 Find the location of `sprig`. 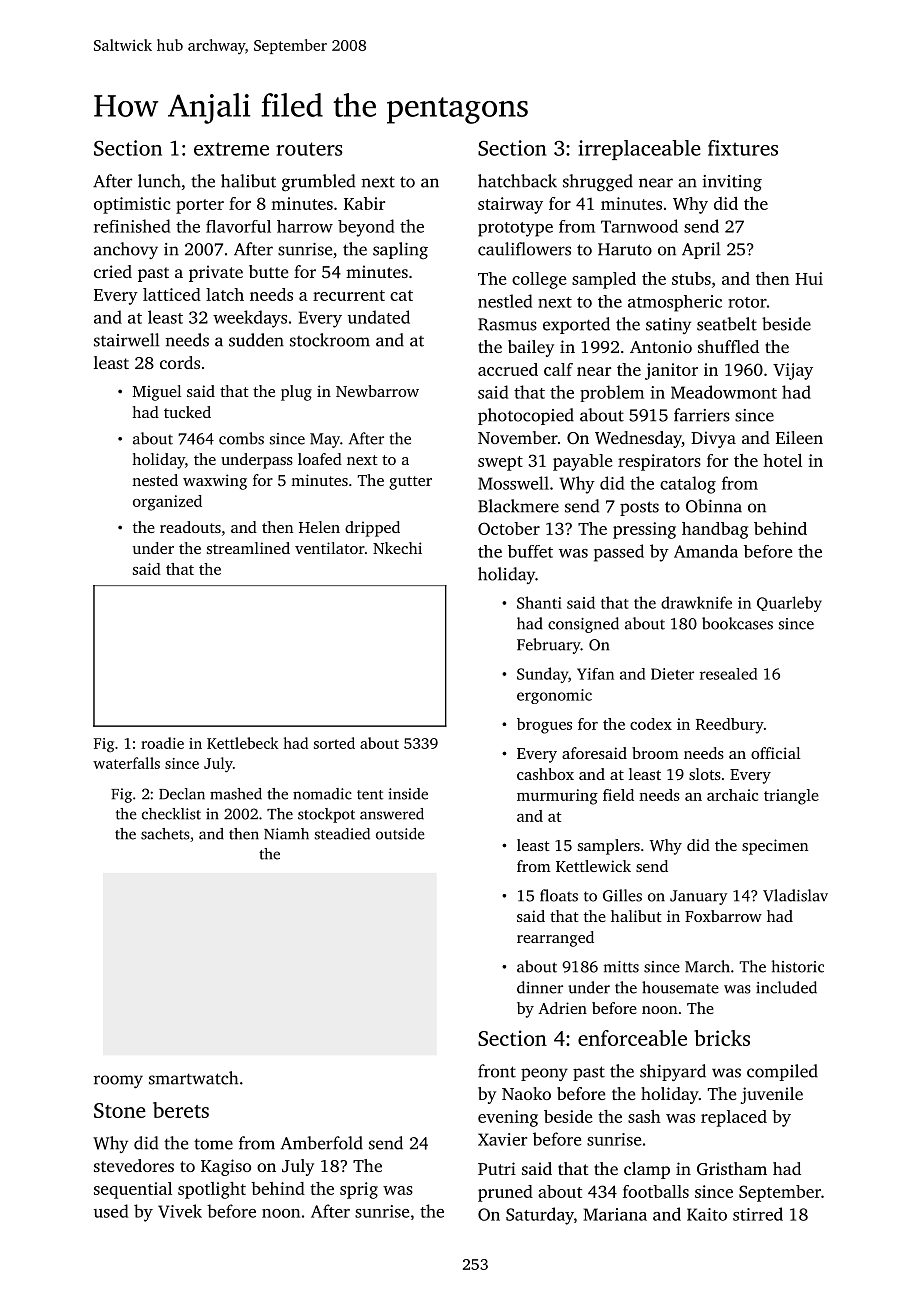

sprig is located at coordinates (359, 1190).
